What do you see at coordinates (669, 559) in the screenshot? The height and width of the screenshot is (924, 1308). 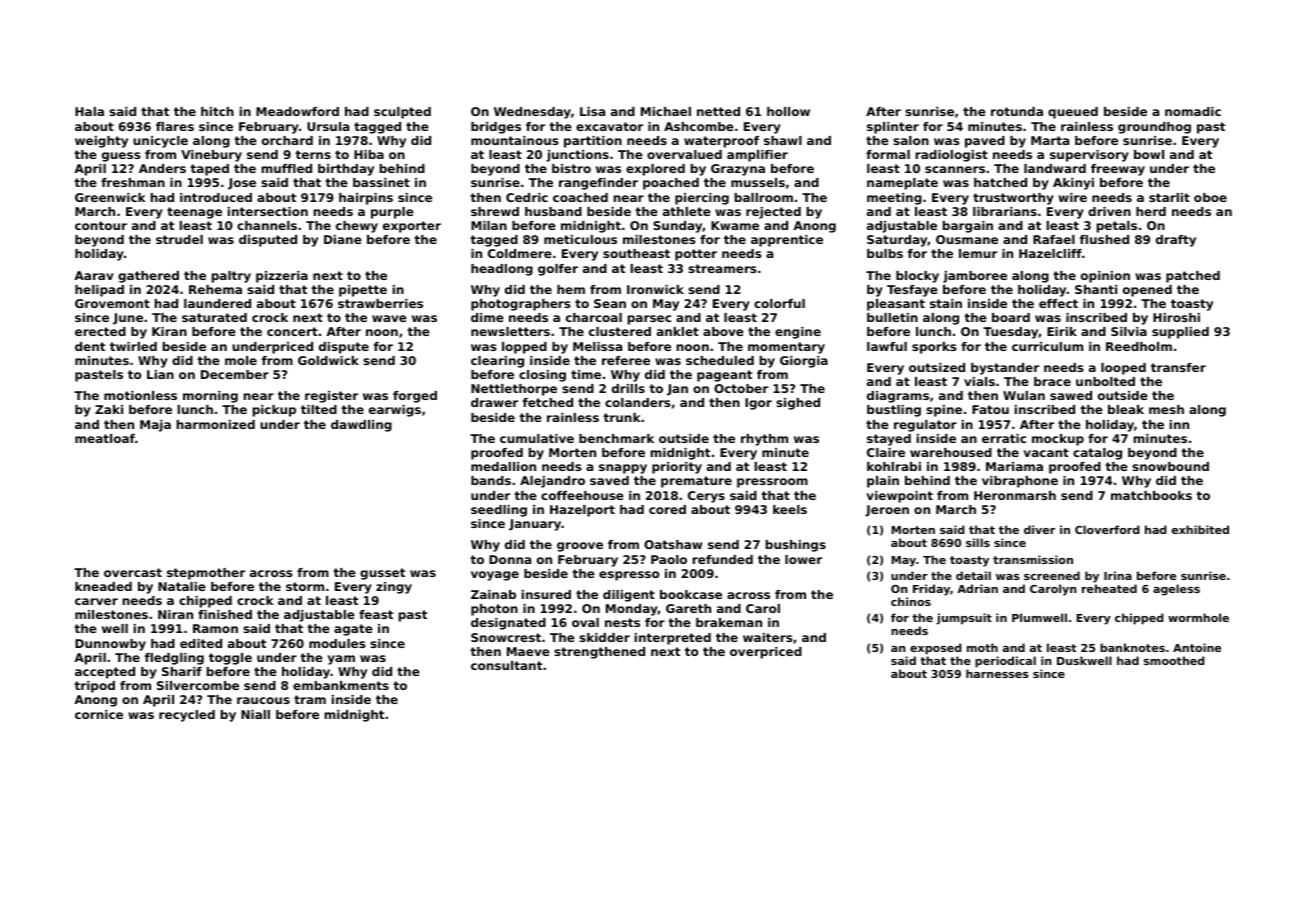 I see `Paolo` at bounding box center [669, 559].
